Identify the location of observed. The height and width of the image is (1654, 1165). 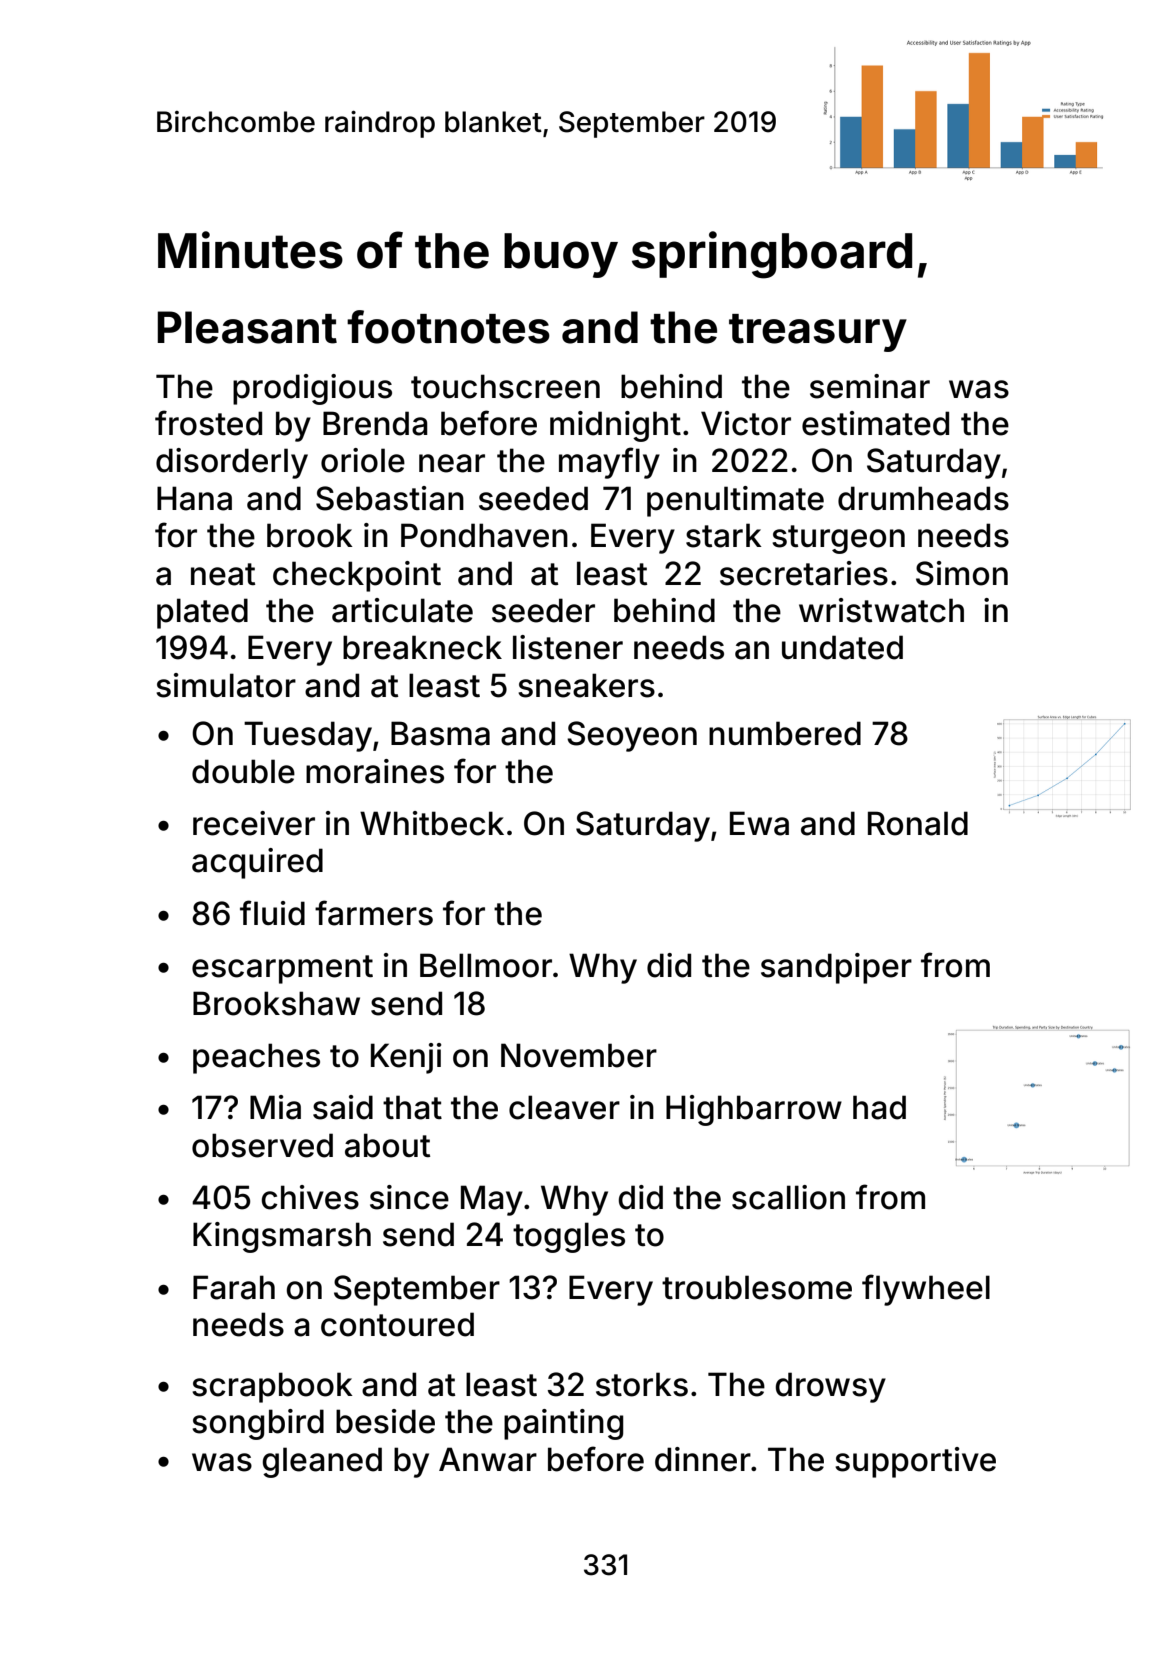
(262, 1145).
